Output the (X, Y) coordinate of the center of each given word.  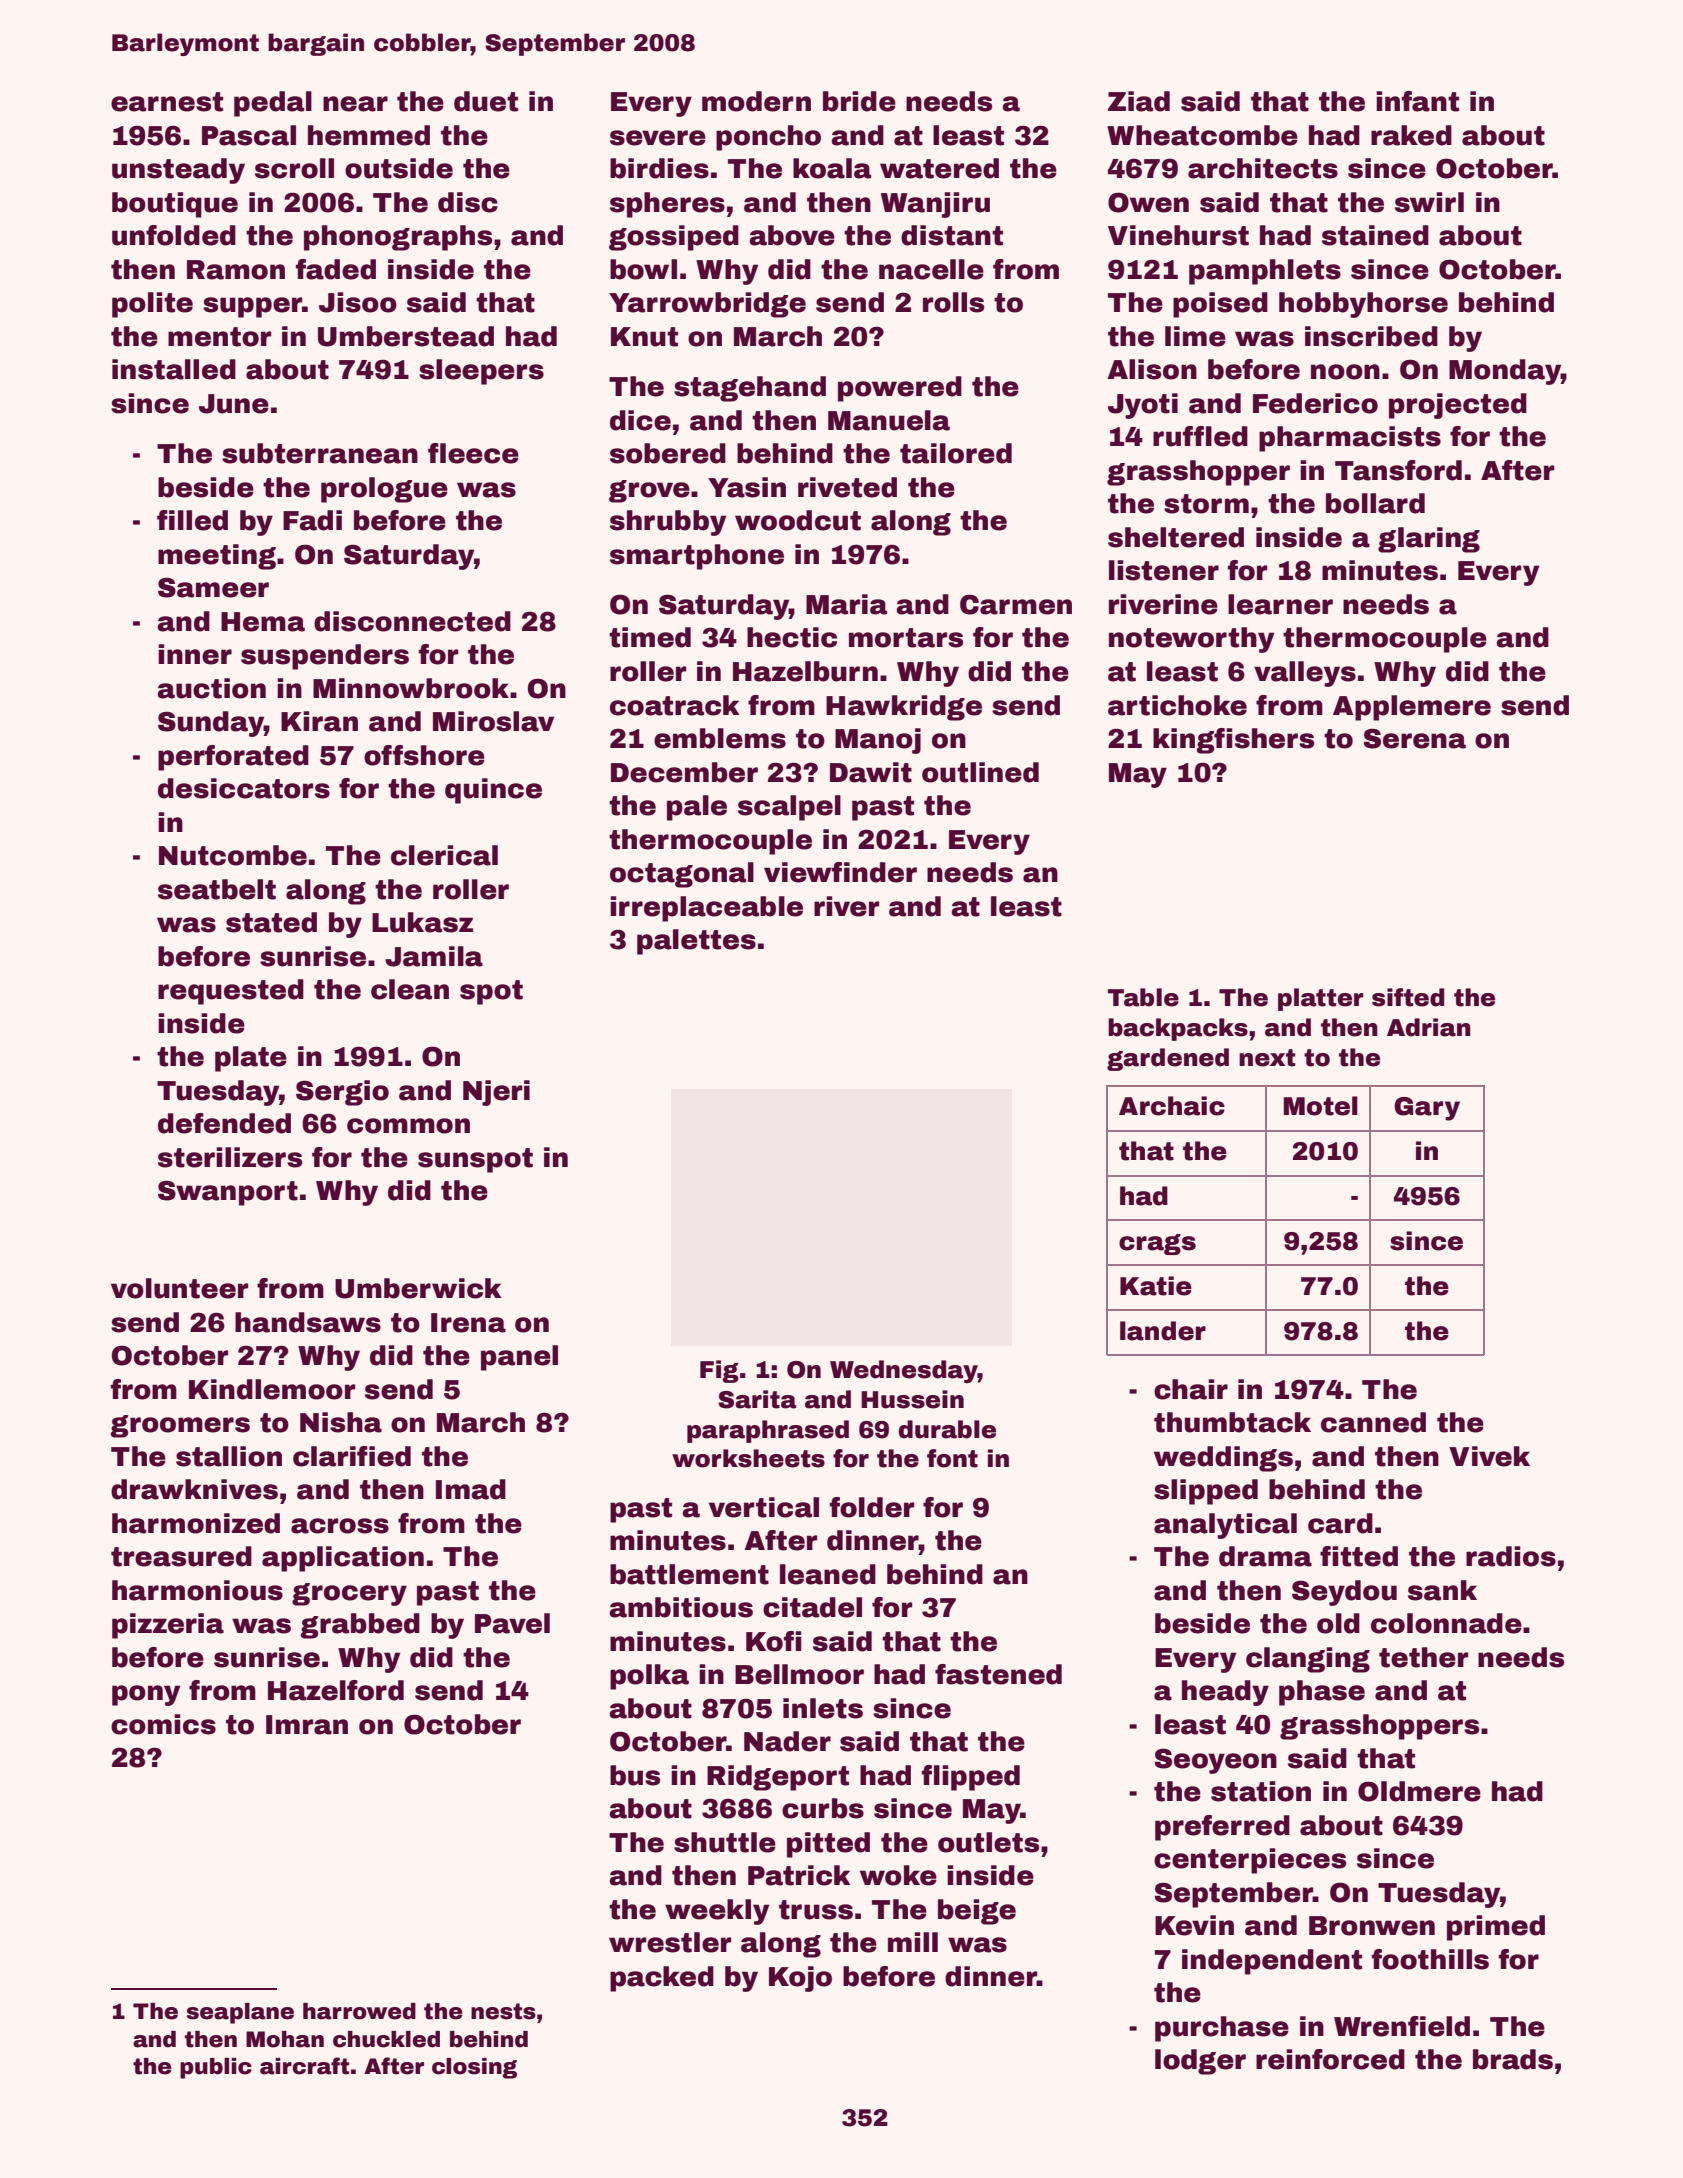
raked (1411, 135)
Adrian (1429, 1027)
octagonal (682, 875)
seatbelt (217, 889)
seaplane (240, 2013)
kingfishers (1233, 741)
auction (211, 688)
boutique (175, 205)
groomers (180, 1426)
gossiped (674, 238)
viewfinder (840, 872)
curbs (823, 1808)
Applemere (1412, 708)
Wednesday (904, 1371)
